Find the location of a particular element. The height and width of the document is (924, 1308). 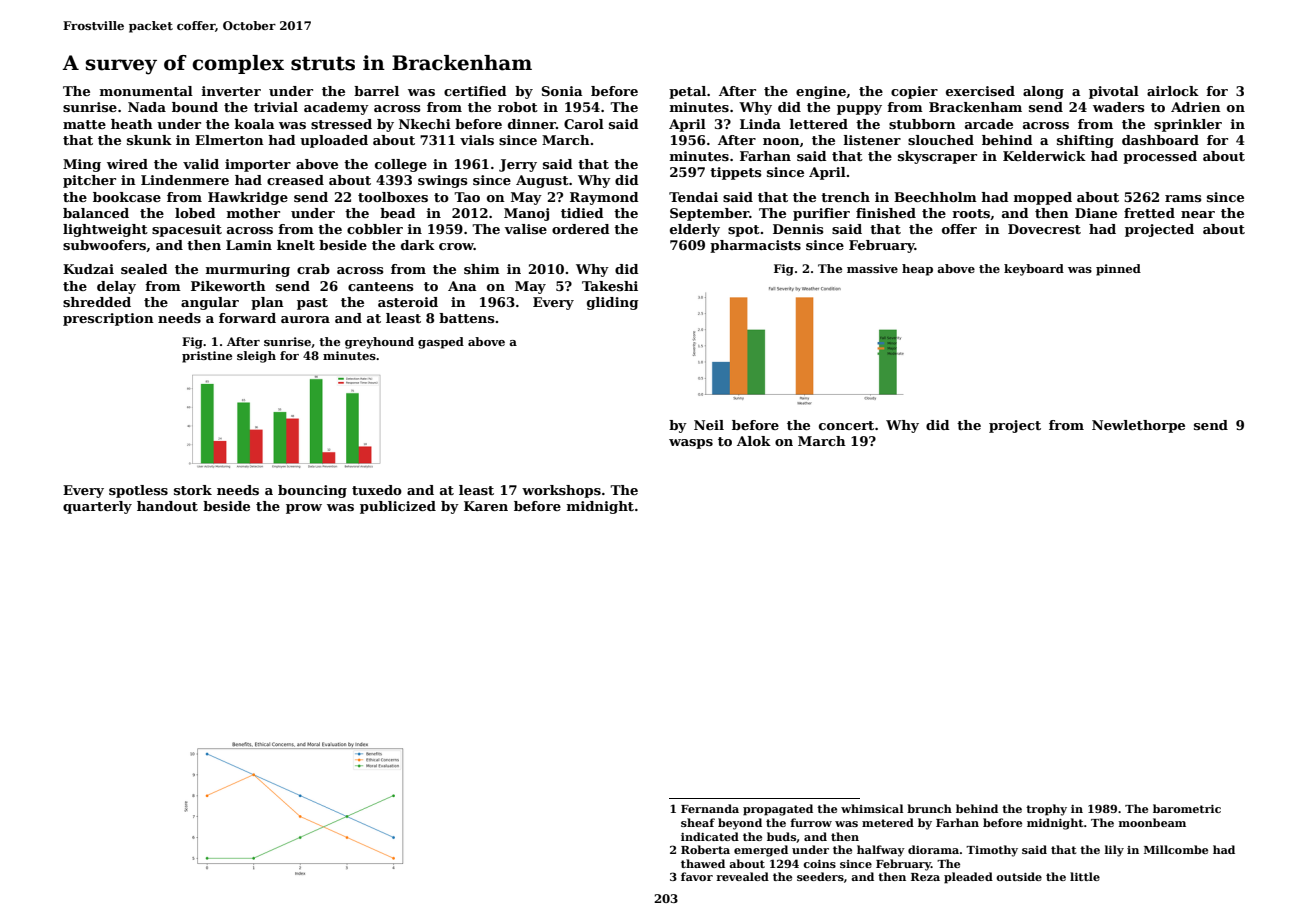

Beechholm is located at coordinates (935, 197).
